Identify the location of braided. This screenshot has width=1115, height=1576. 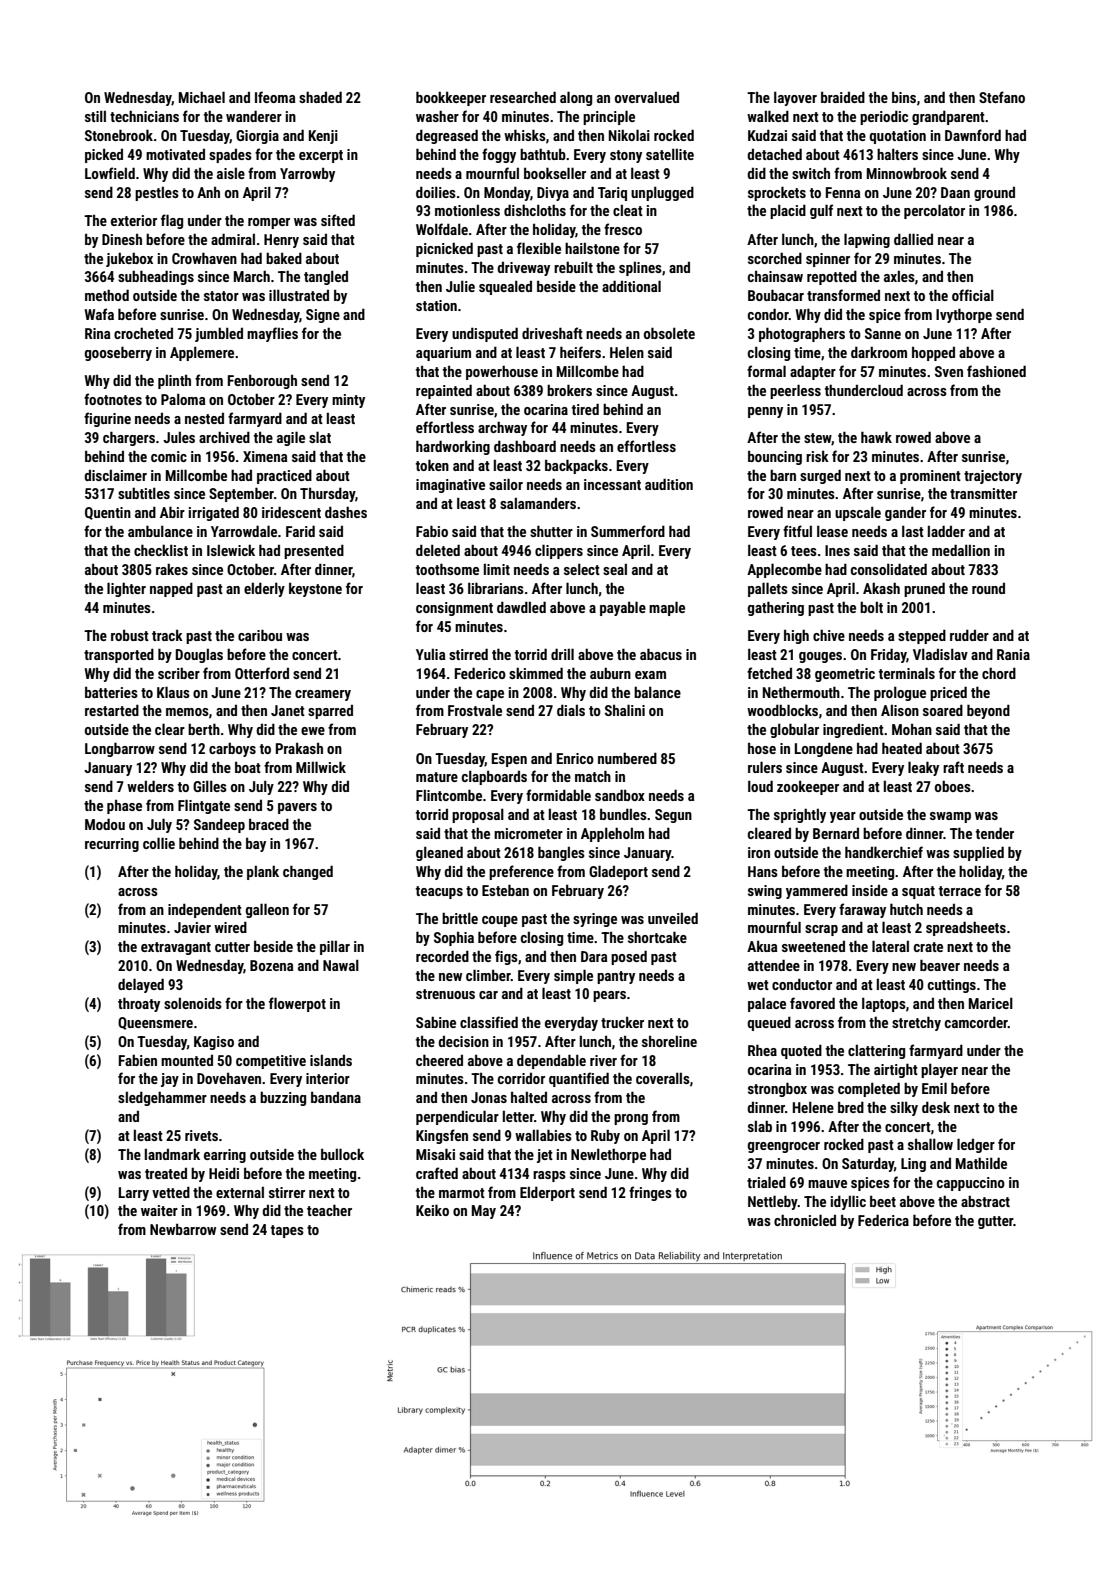
(843, 97).
